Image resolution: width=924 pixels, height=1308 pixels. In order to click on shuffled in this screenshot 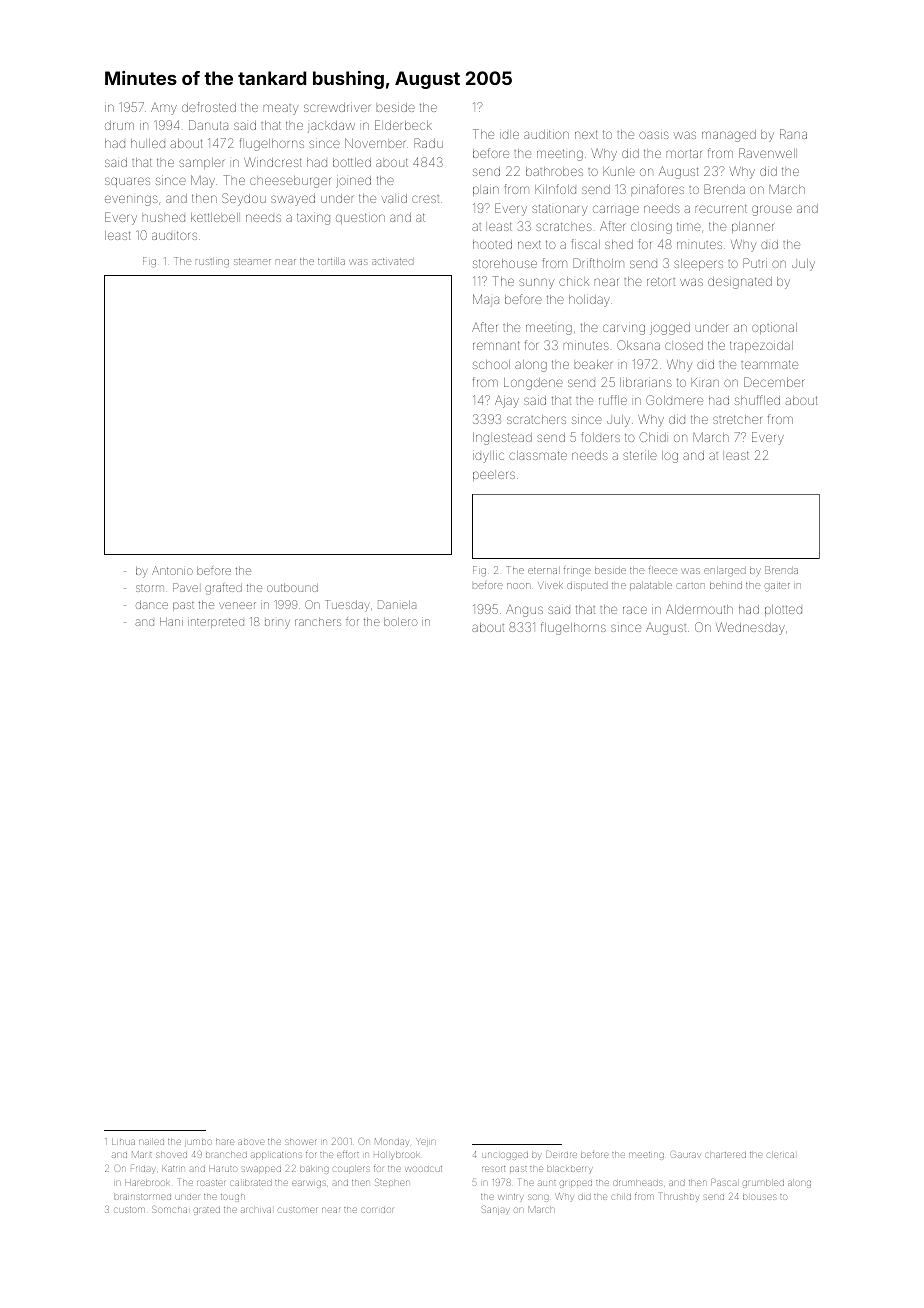, I will do `click(757, 400)`.
